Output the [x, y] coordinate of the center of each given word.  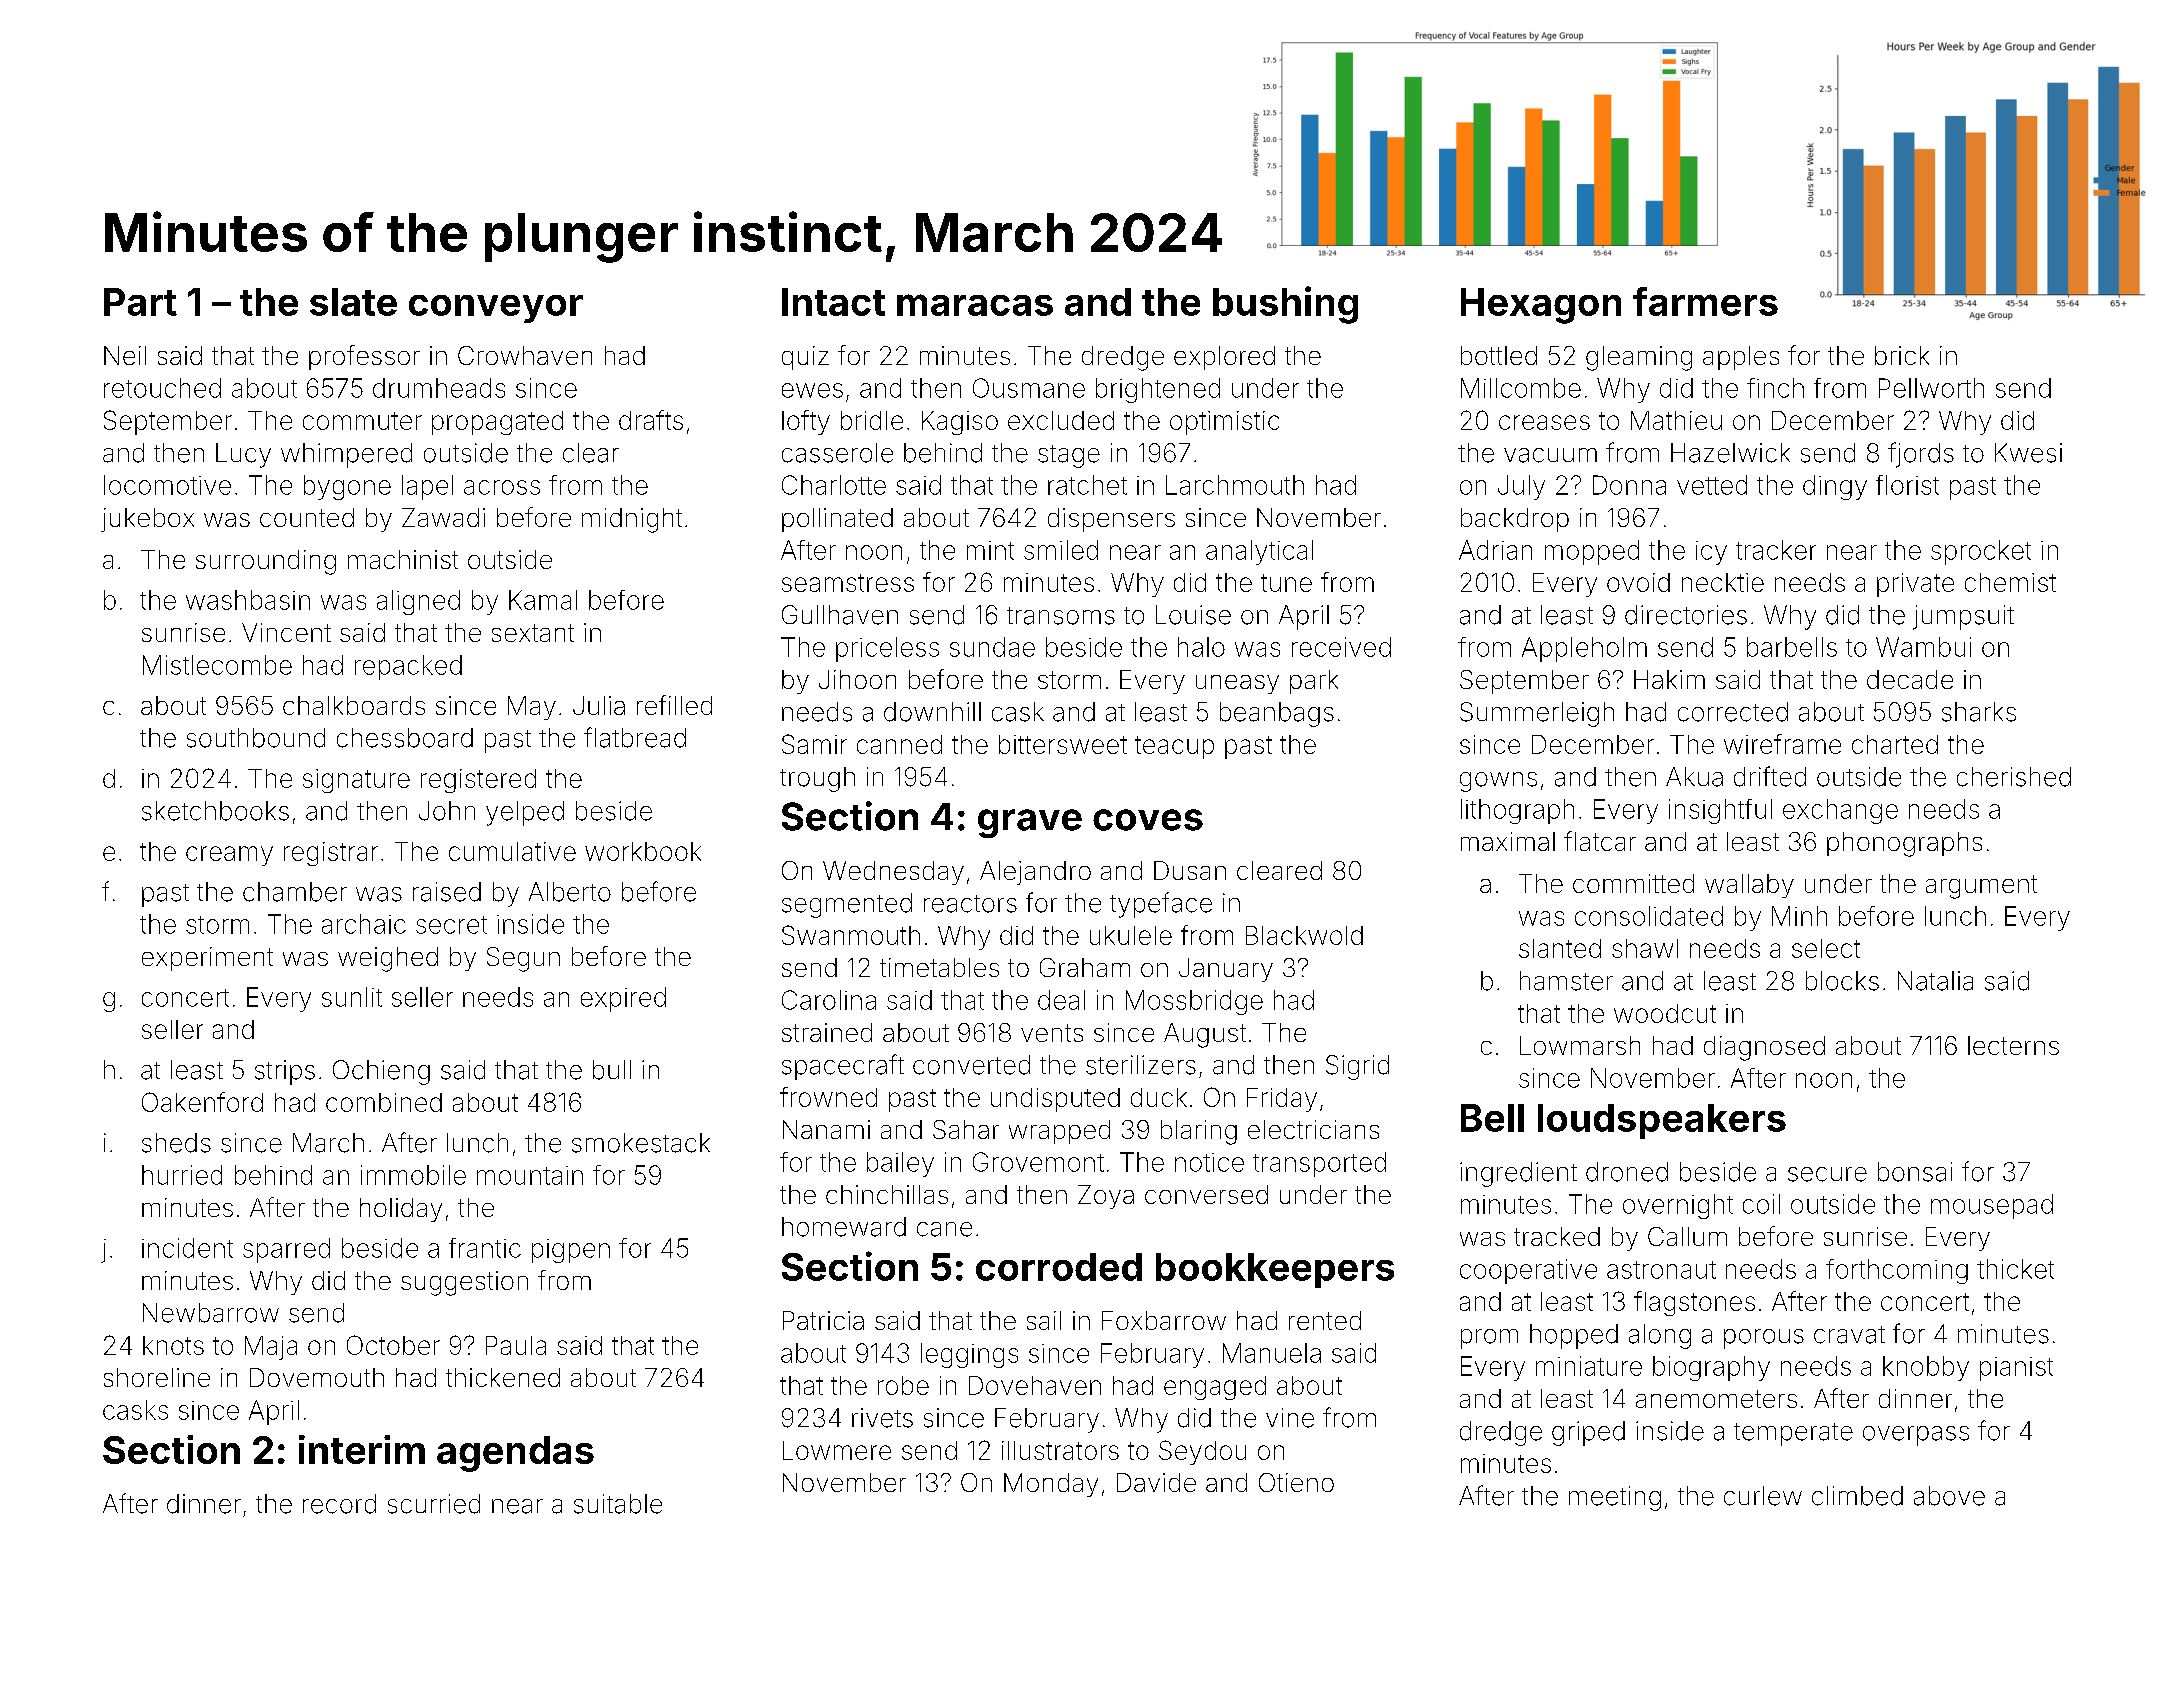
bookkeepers [1275, 1270]
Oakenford [202, 1102]
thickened [503, 1377]
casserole [837, 453]
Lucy [243, 455]
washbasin [248, 600]
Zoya [1106, 1197]
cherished [2014, 777]
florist [1907, 485]
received [1341, 647]
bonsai [1915, 1172]
